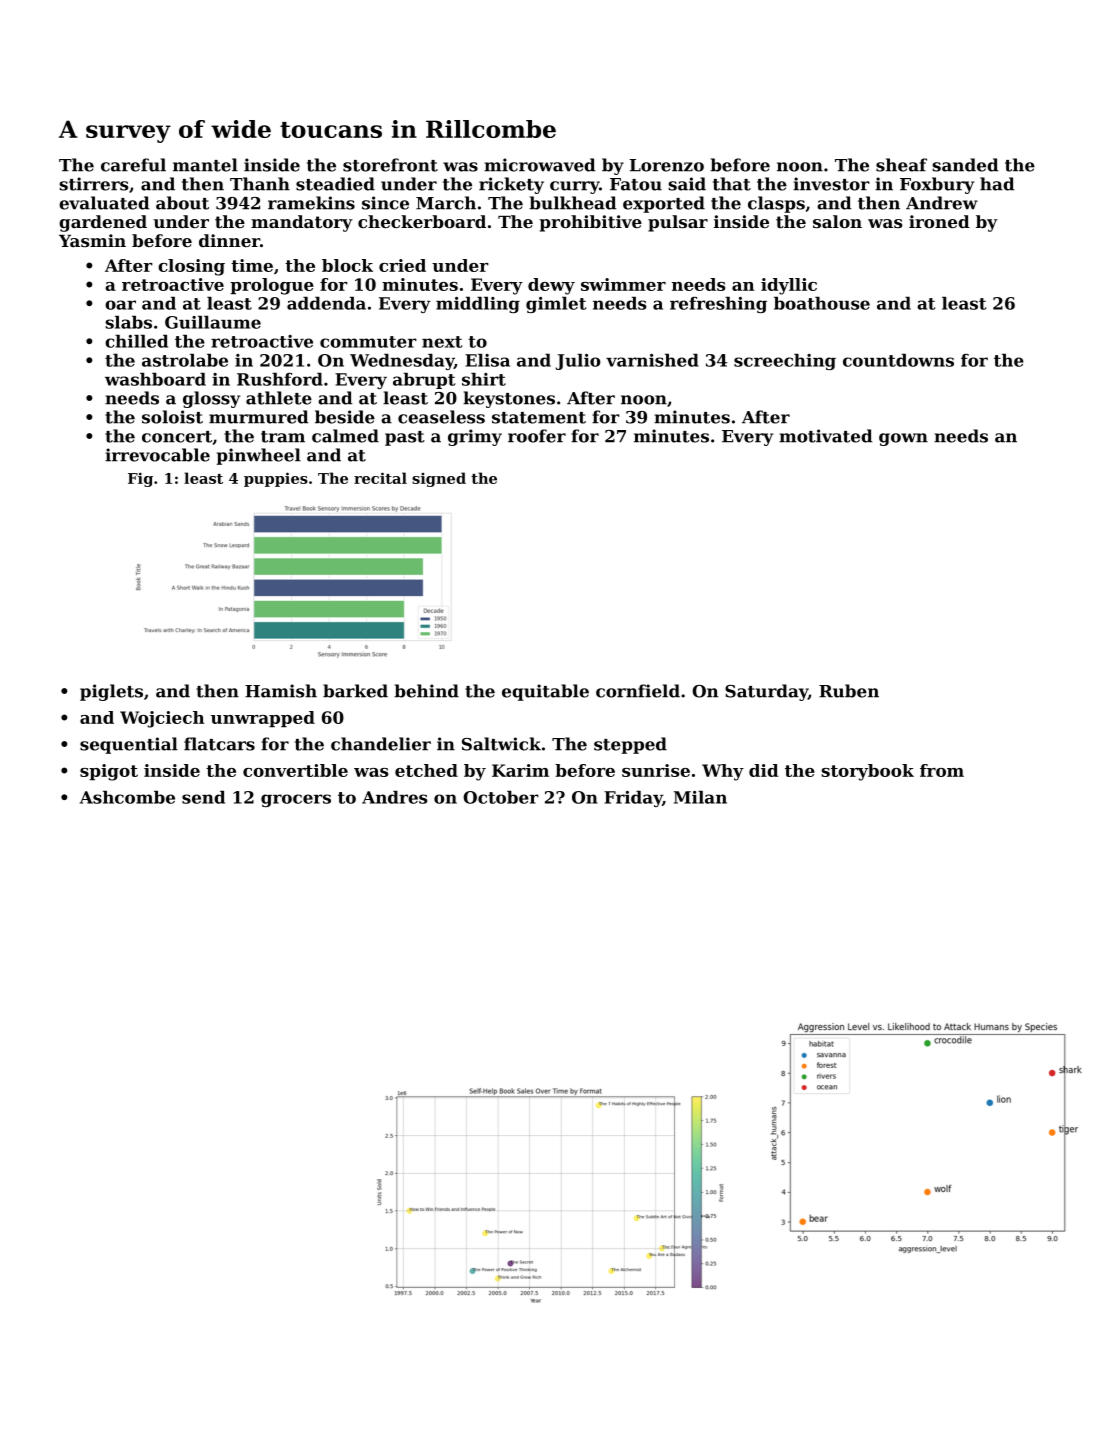 This screenshot has height=1436, width=1110. I want to click on gimlet, so click(556, 305).
